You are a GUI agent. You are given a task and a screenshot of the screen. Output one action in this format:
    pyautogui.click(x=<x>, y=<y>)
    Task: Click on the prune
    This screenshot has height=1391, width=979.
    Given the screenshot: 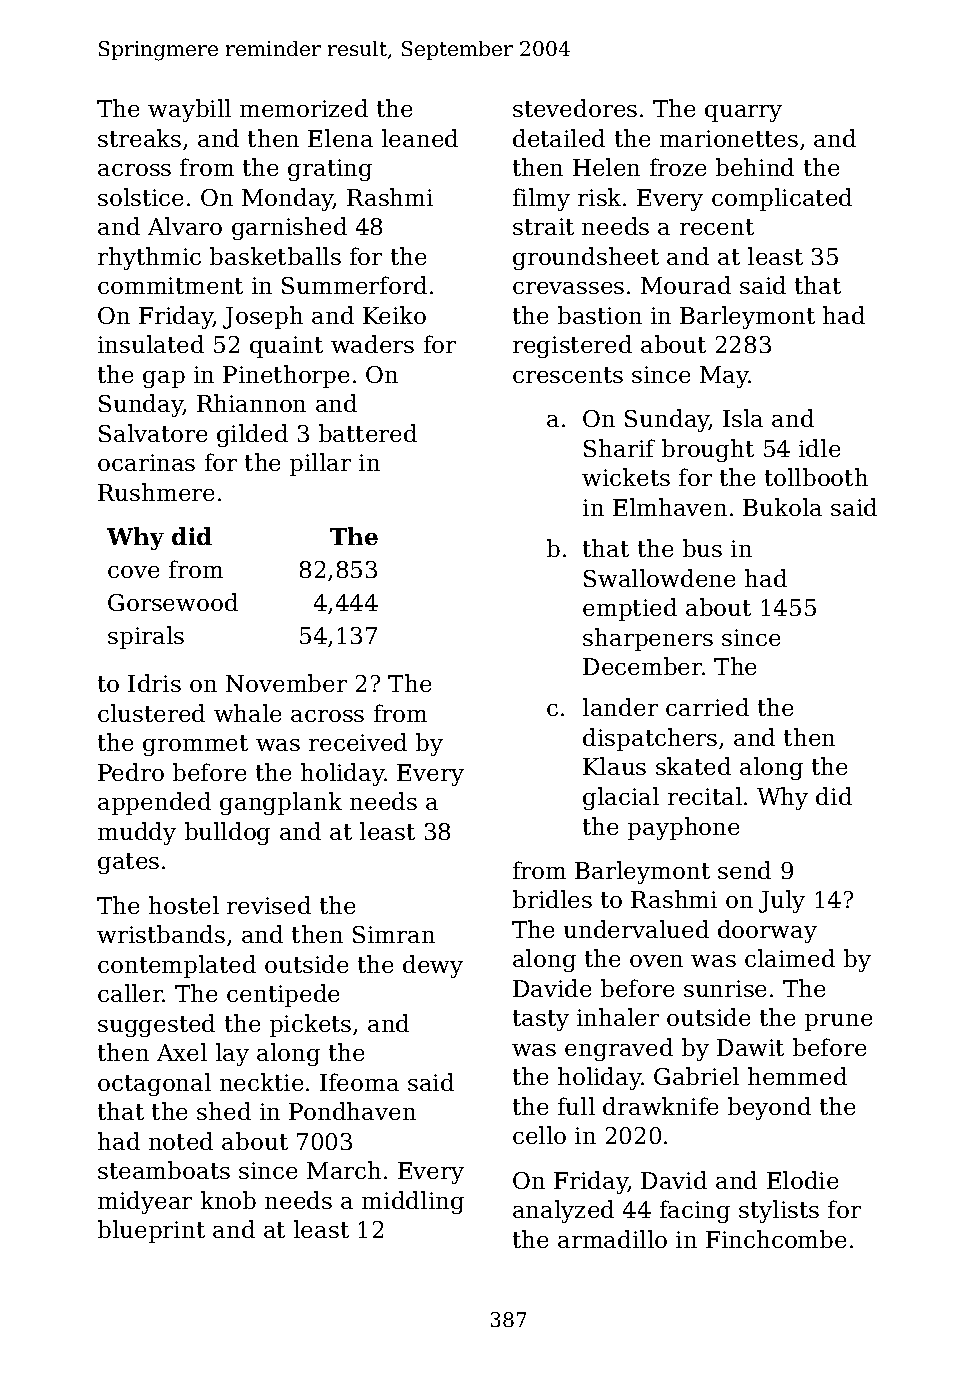 What is the action you would take?
    pyautogui.click(x=838, y=1022)
